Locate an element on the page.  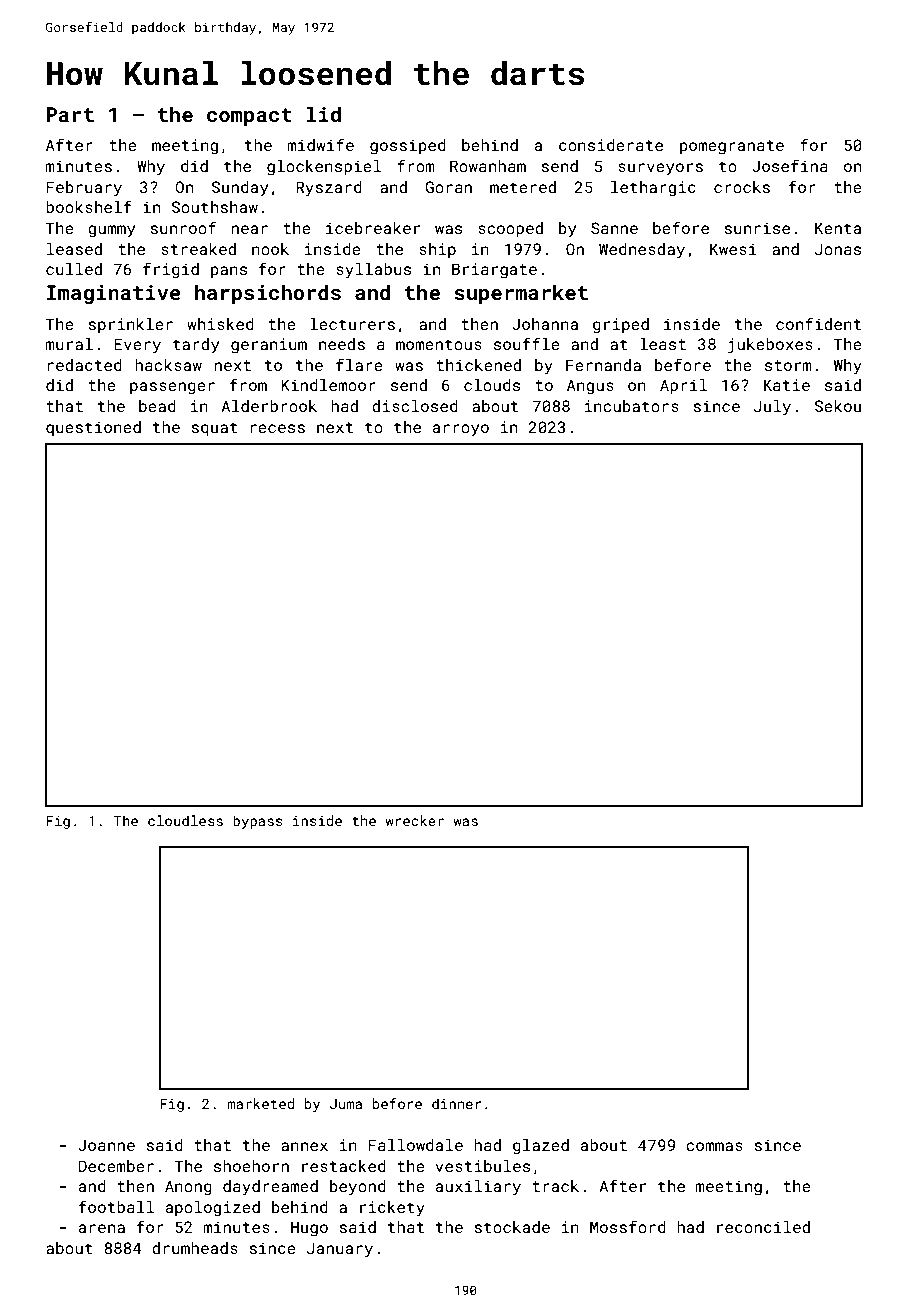
glazed is located at coordinates (541, 1147).
